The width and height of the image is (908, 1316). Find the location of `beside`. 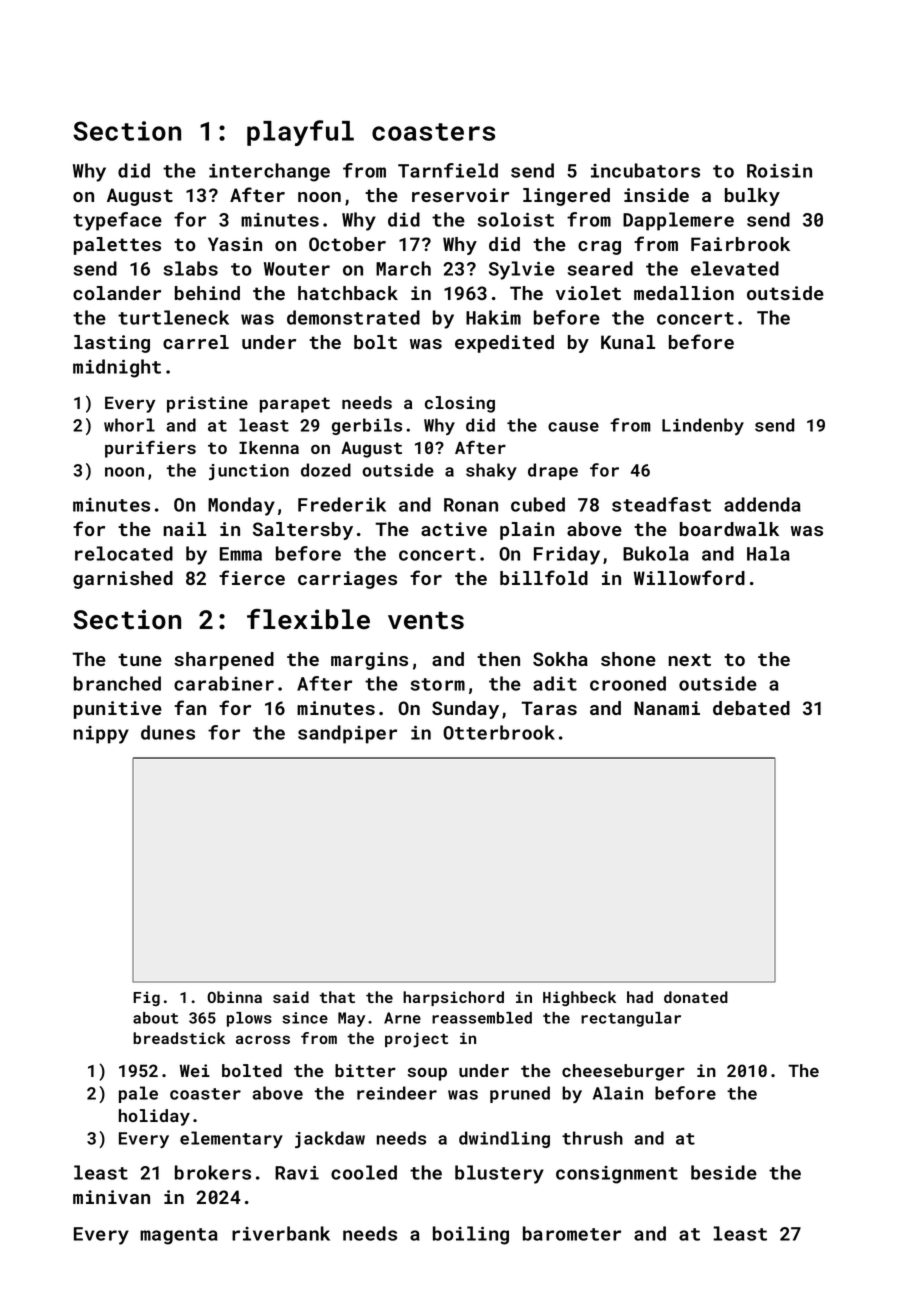

beside is located at coordinates (724, 1172).
